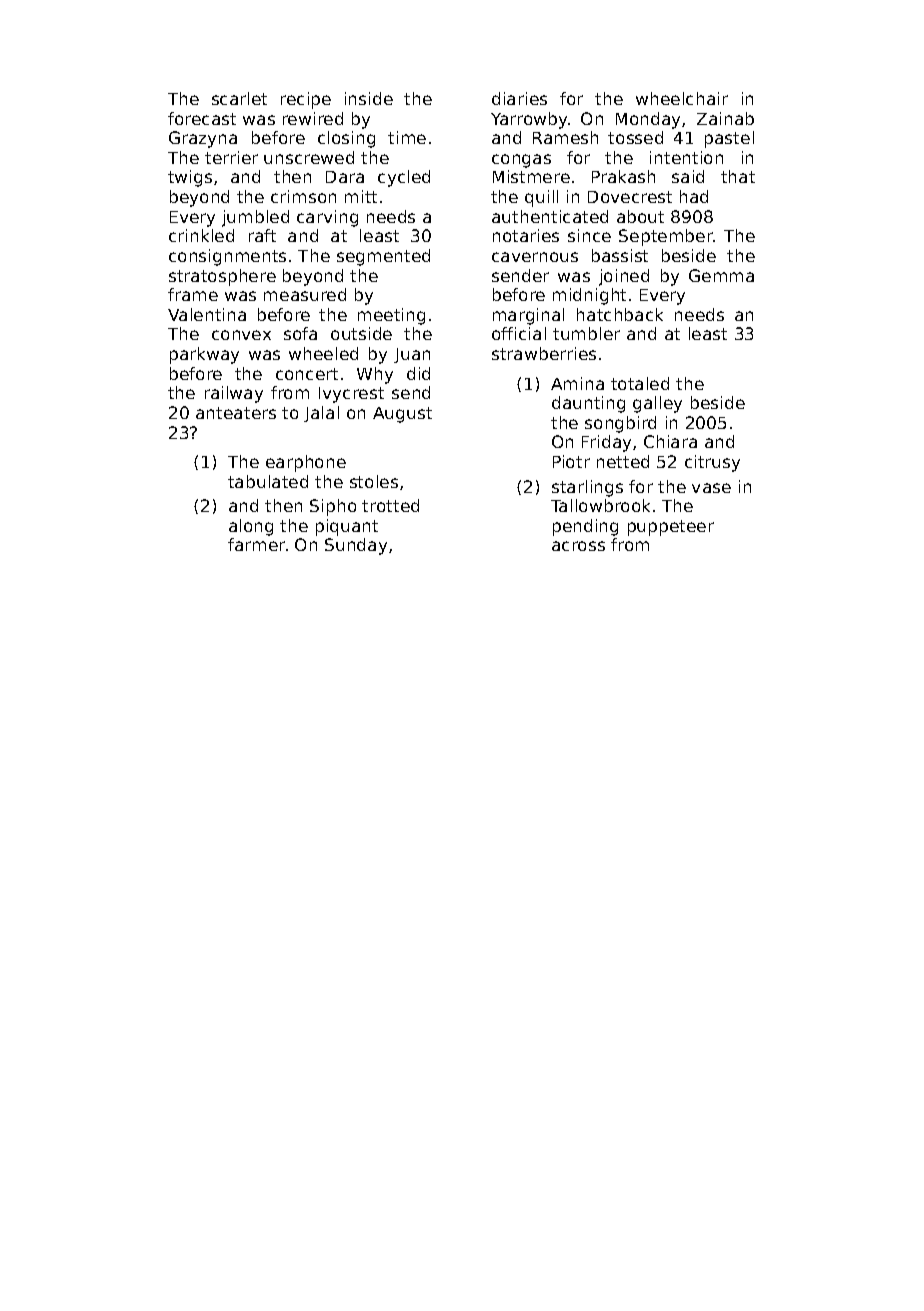  I want to click on Mistmere, so click(531, 176).
